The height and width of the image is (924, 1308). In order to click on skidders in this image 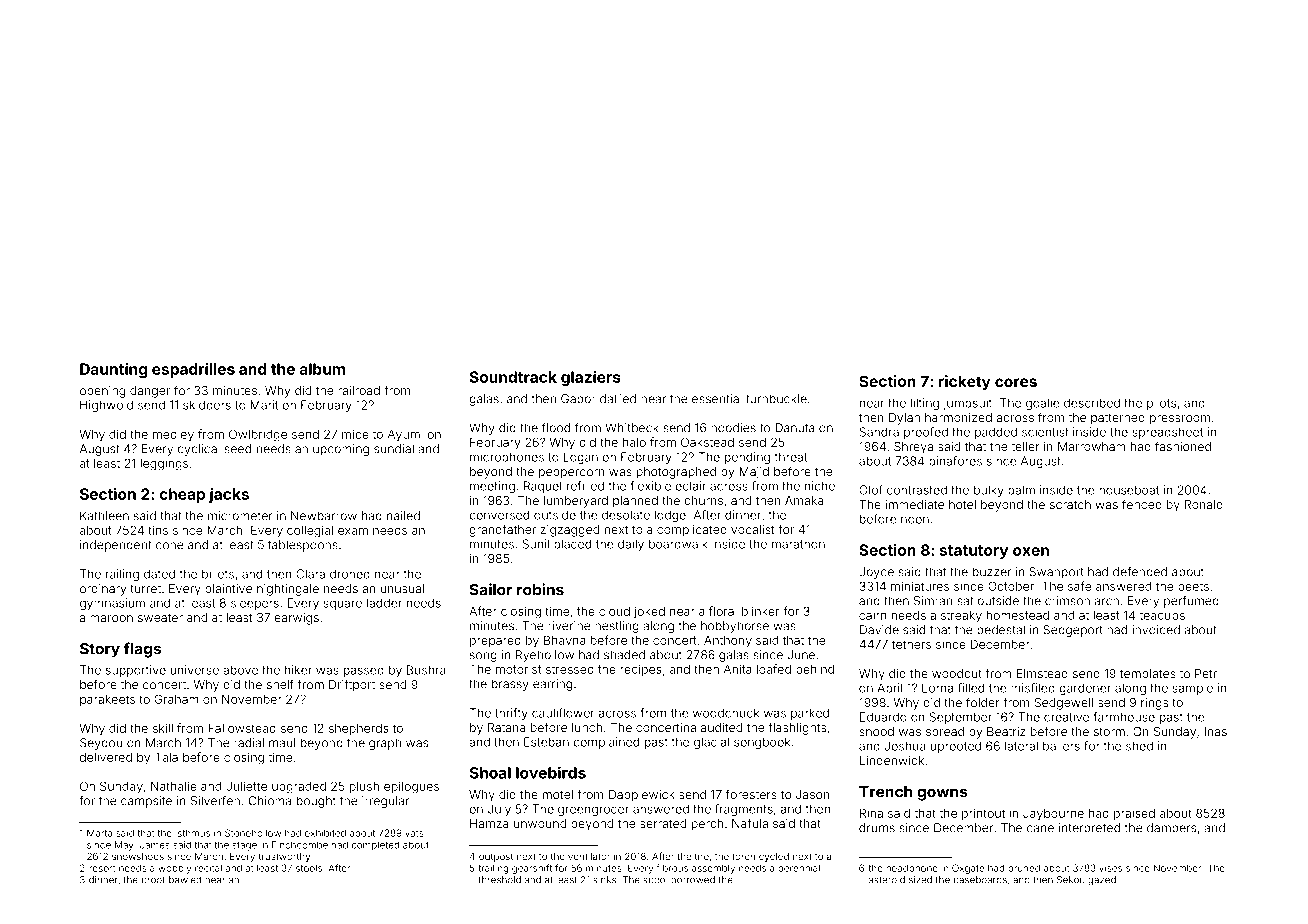, I will do `click(207, 405)`.
